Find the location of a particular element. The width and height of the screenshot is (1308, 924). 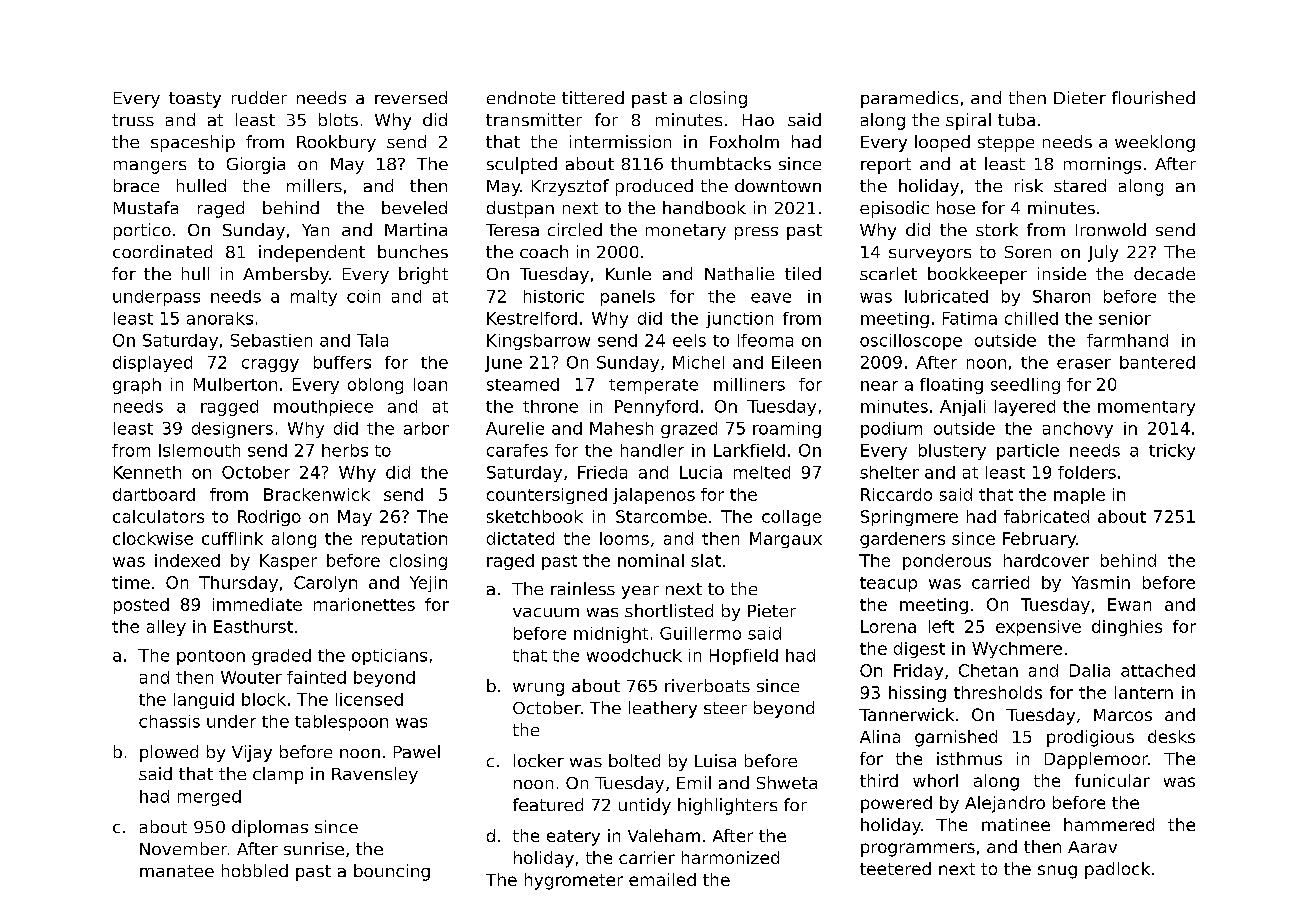

untidy is located at coordinates (645, 806).
